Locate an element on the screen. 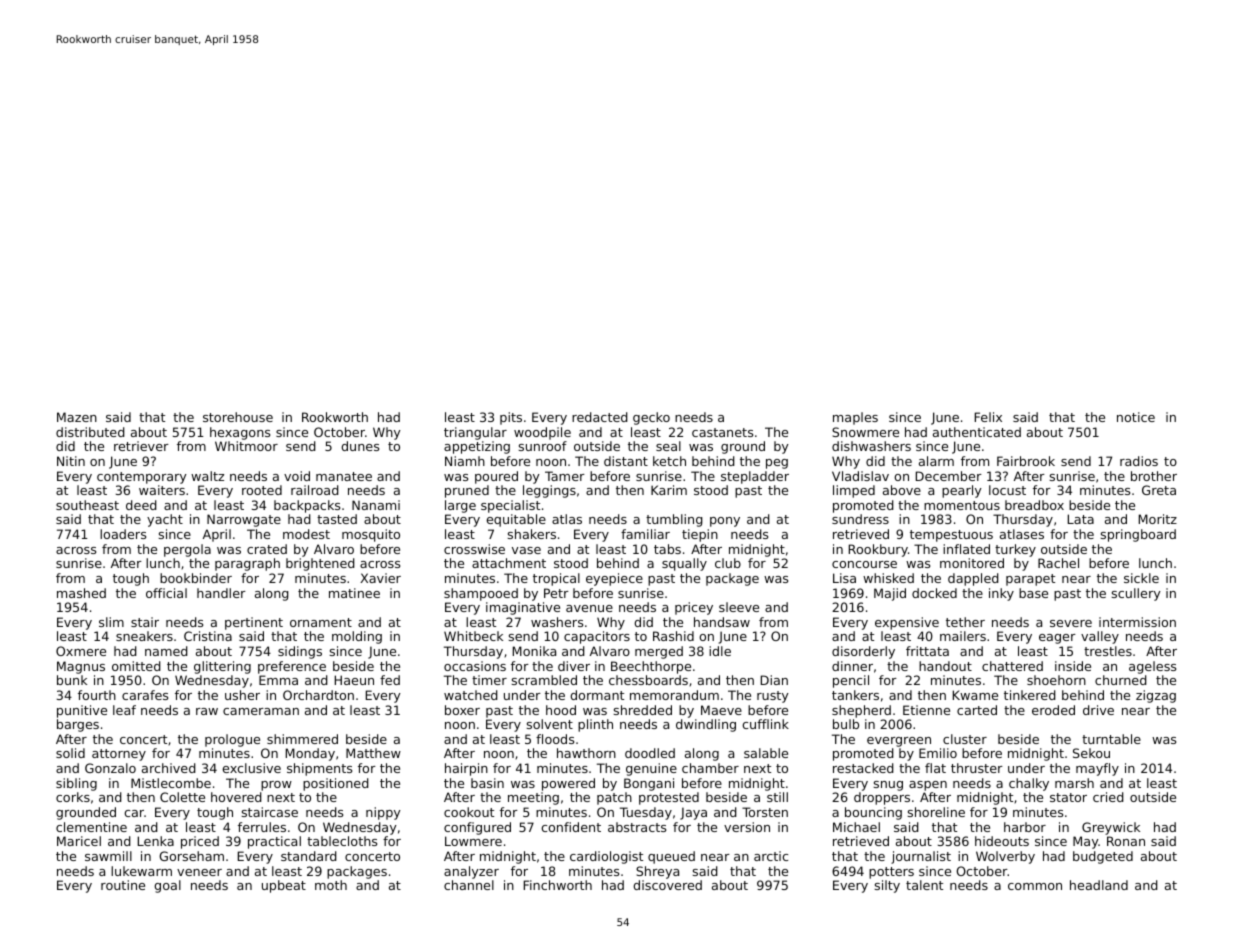  Monika is located at coordinates (534, 651).
